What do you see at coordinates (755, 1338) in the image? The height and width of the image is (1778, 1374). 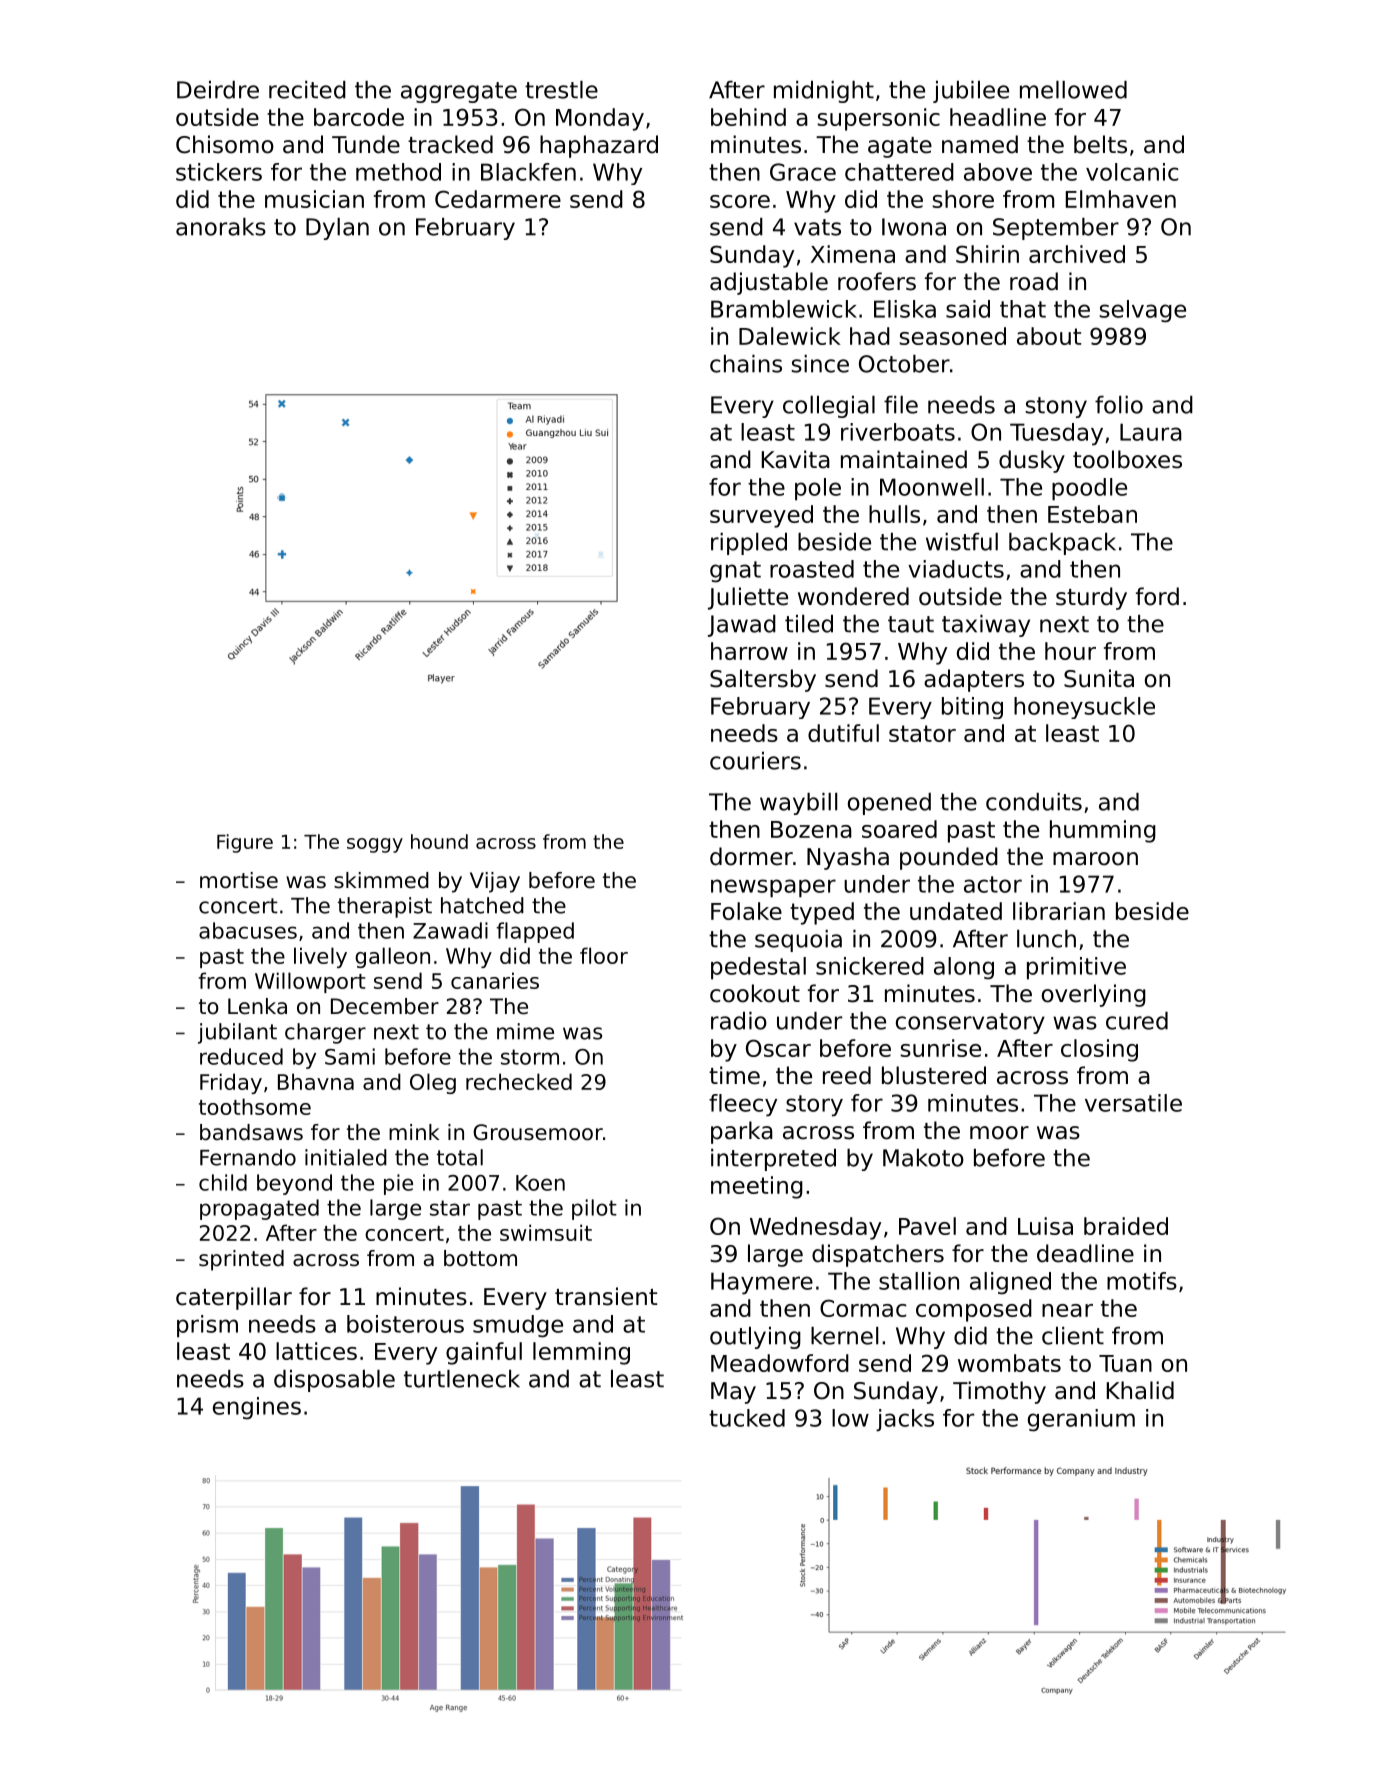 I see `outlying` at bounding box center [755, 1338].
